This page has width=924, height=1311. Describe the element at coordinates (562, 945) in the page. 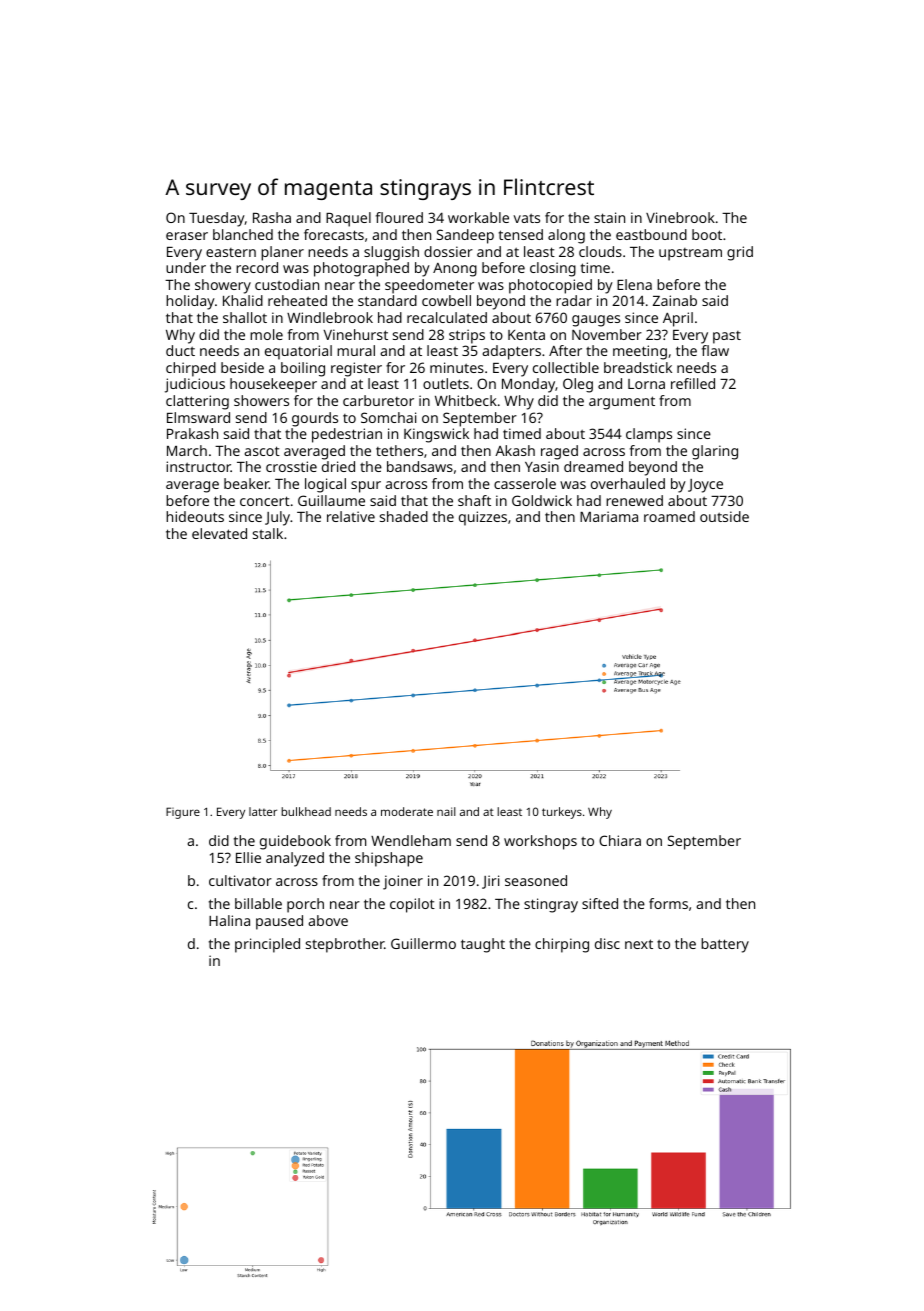

I see `chirping` at that location.
